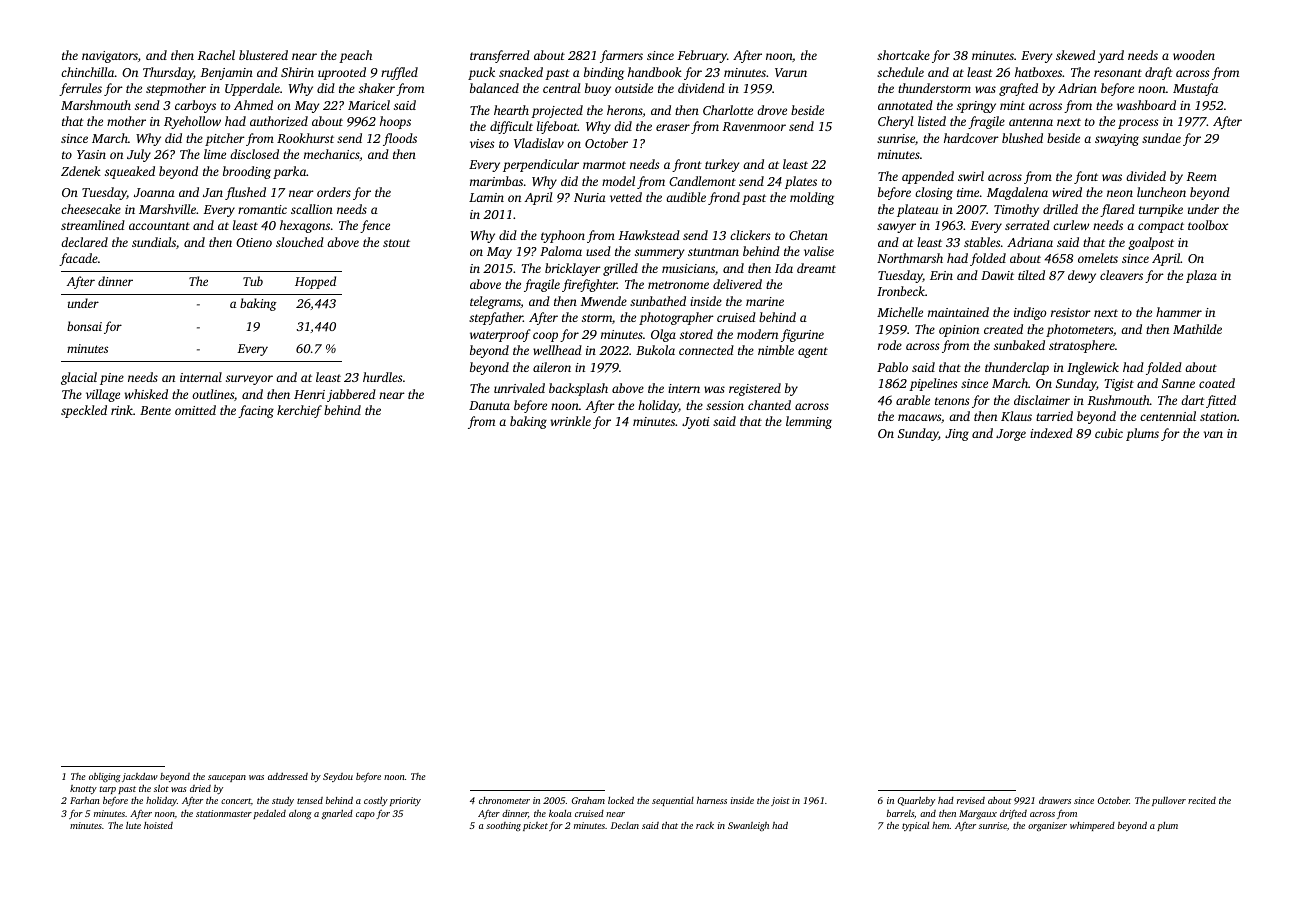 Image resolution: width=1308 pixels, height=924 pixels. I want to click on February, so click(702, 56).
